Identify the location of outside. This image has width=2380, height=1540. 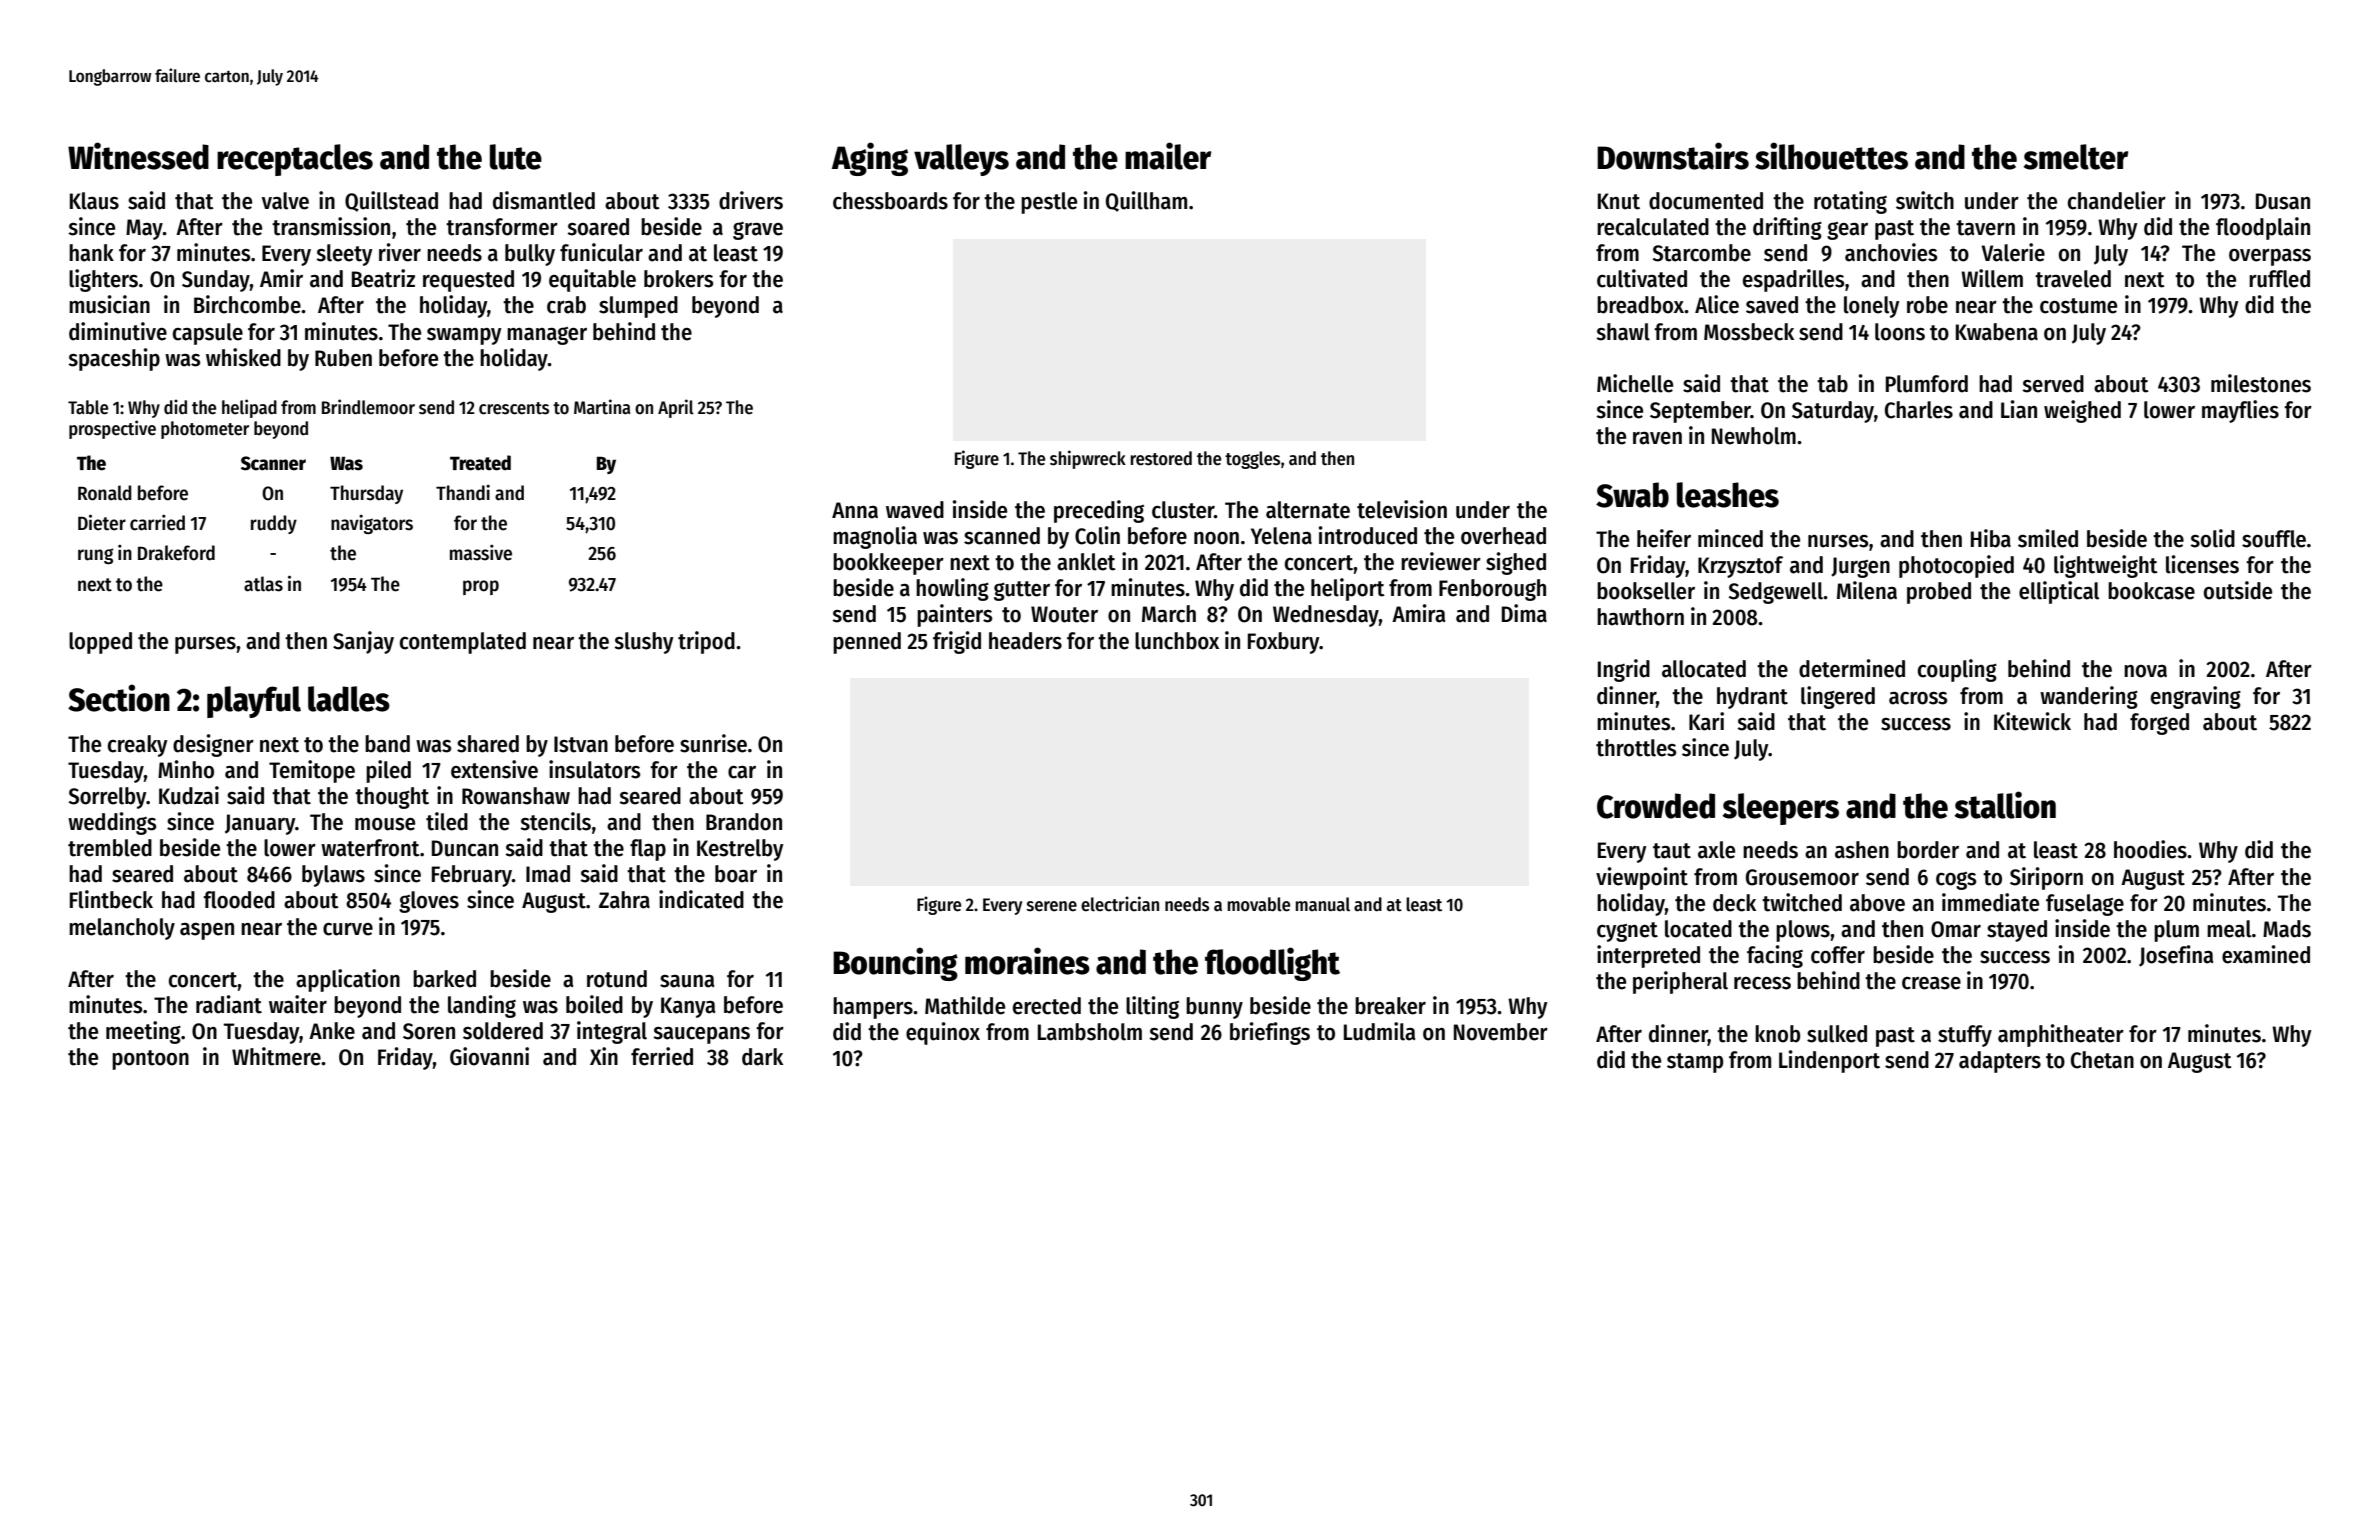
(2238, 590).
